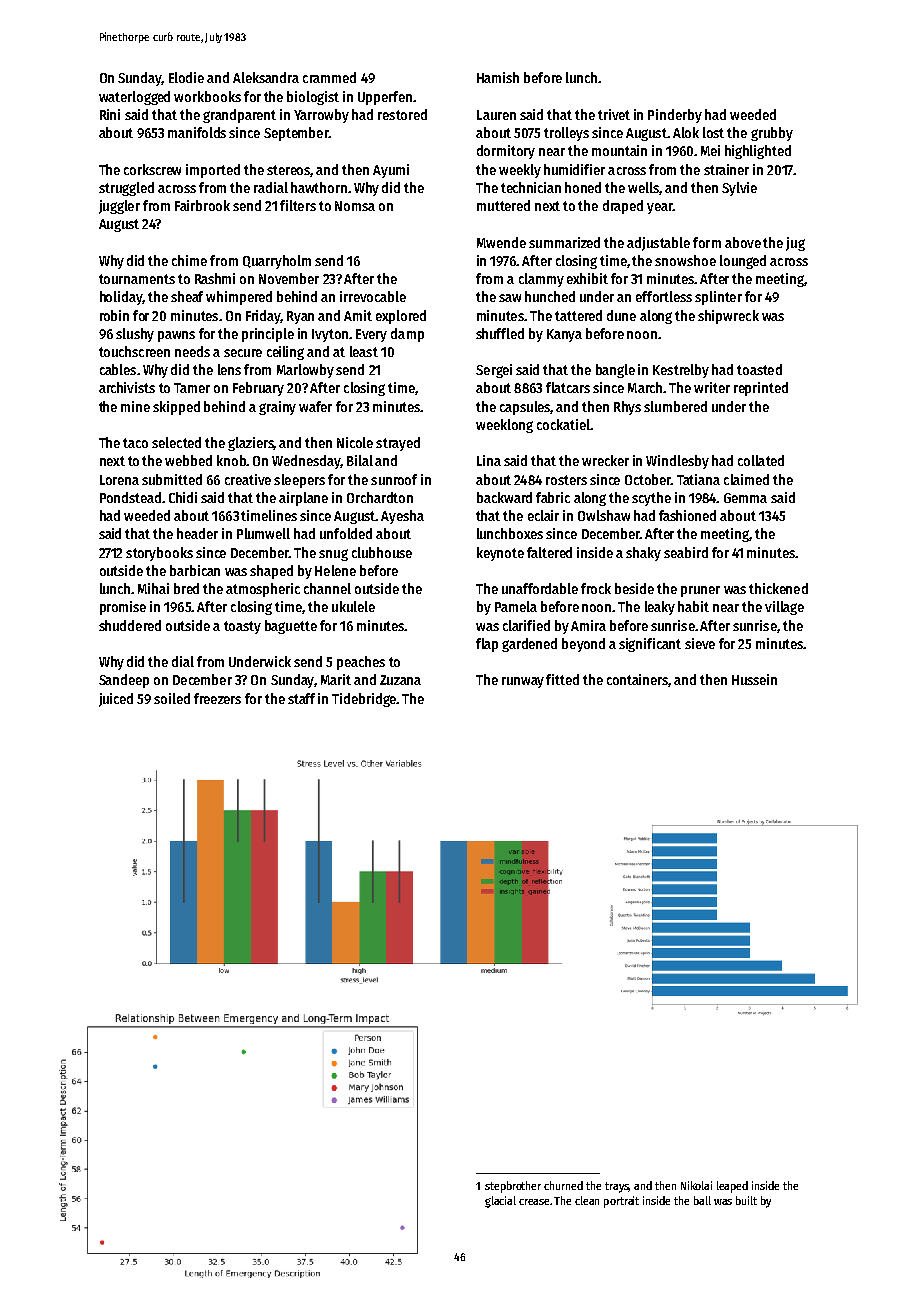  Describe the element at coordinates (195, 570) in the screenshot. I see `barbican` at that location.
